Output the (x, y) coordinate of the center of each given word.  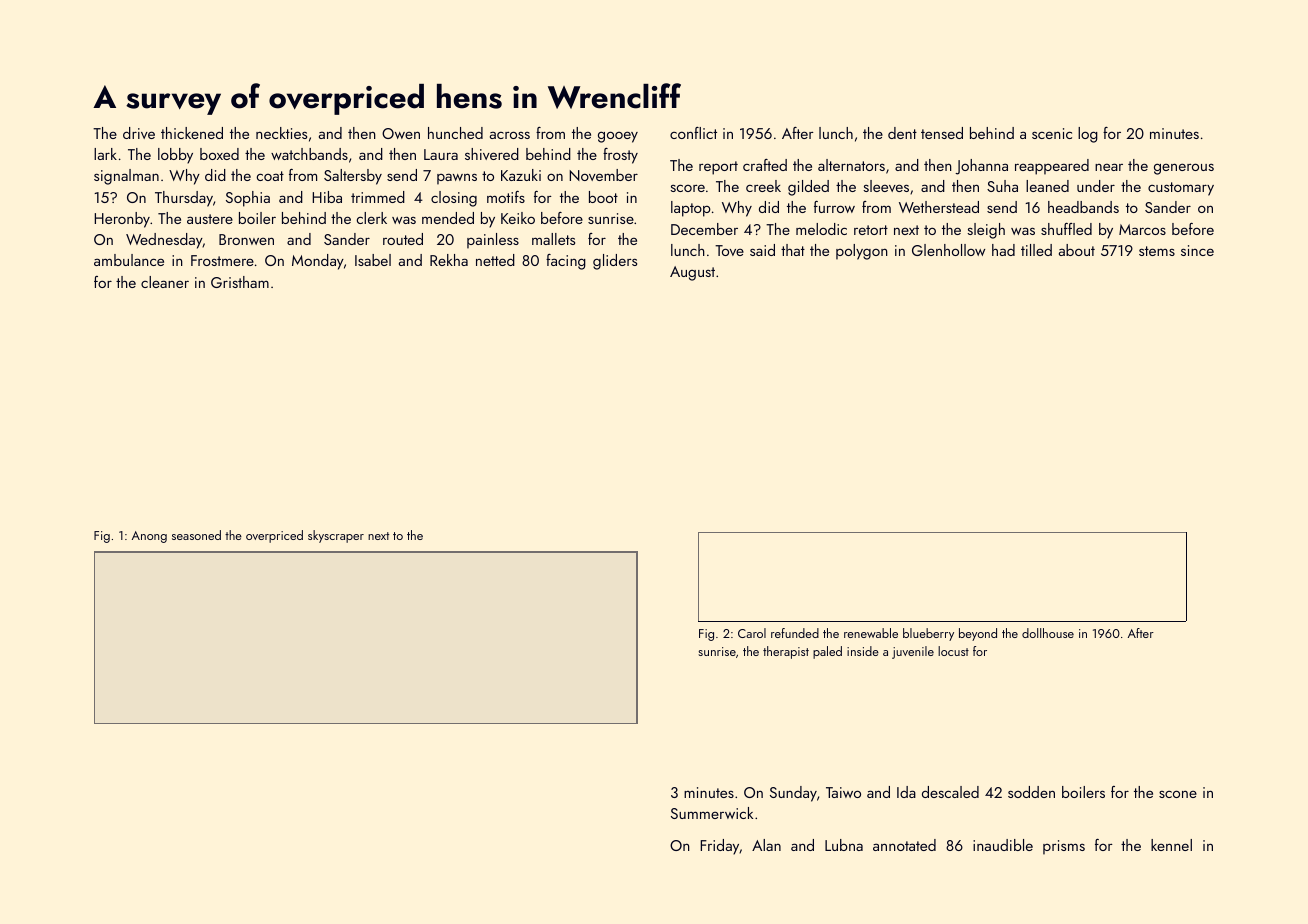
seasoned (196, 535)
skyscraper (336, 536)
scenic (1052, 133)
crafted (765, 165)
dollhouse (1048, 633)
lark (105, 154)
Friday (719, 847)
